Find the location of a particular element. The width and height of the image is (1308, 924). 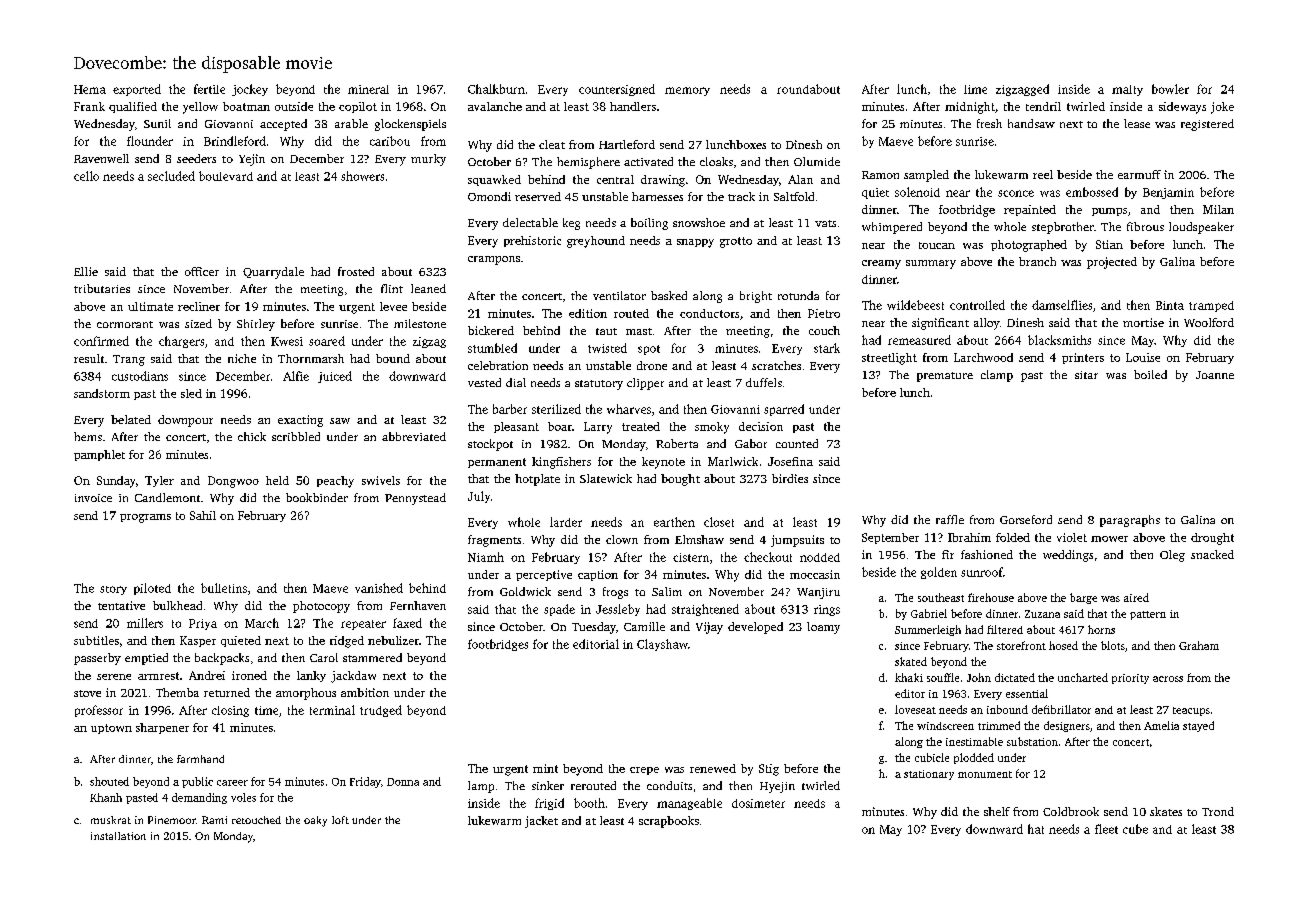

showers is located at coordinates (362, 176).
